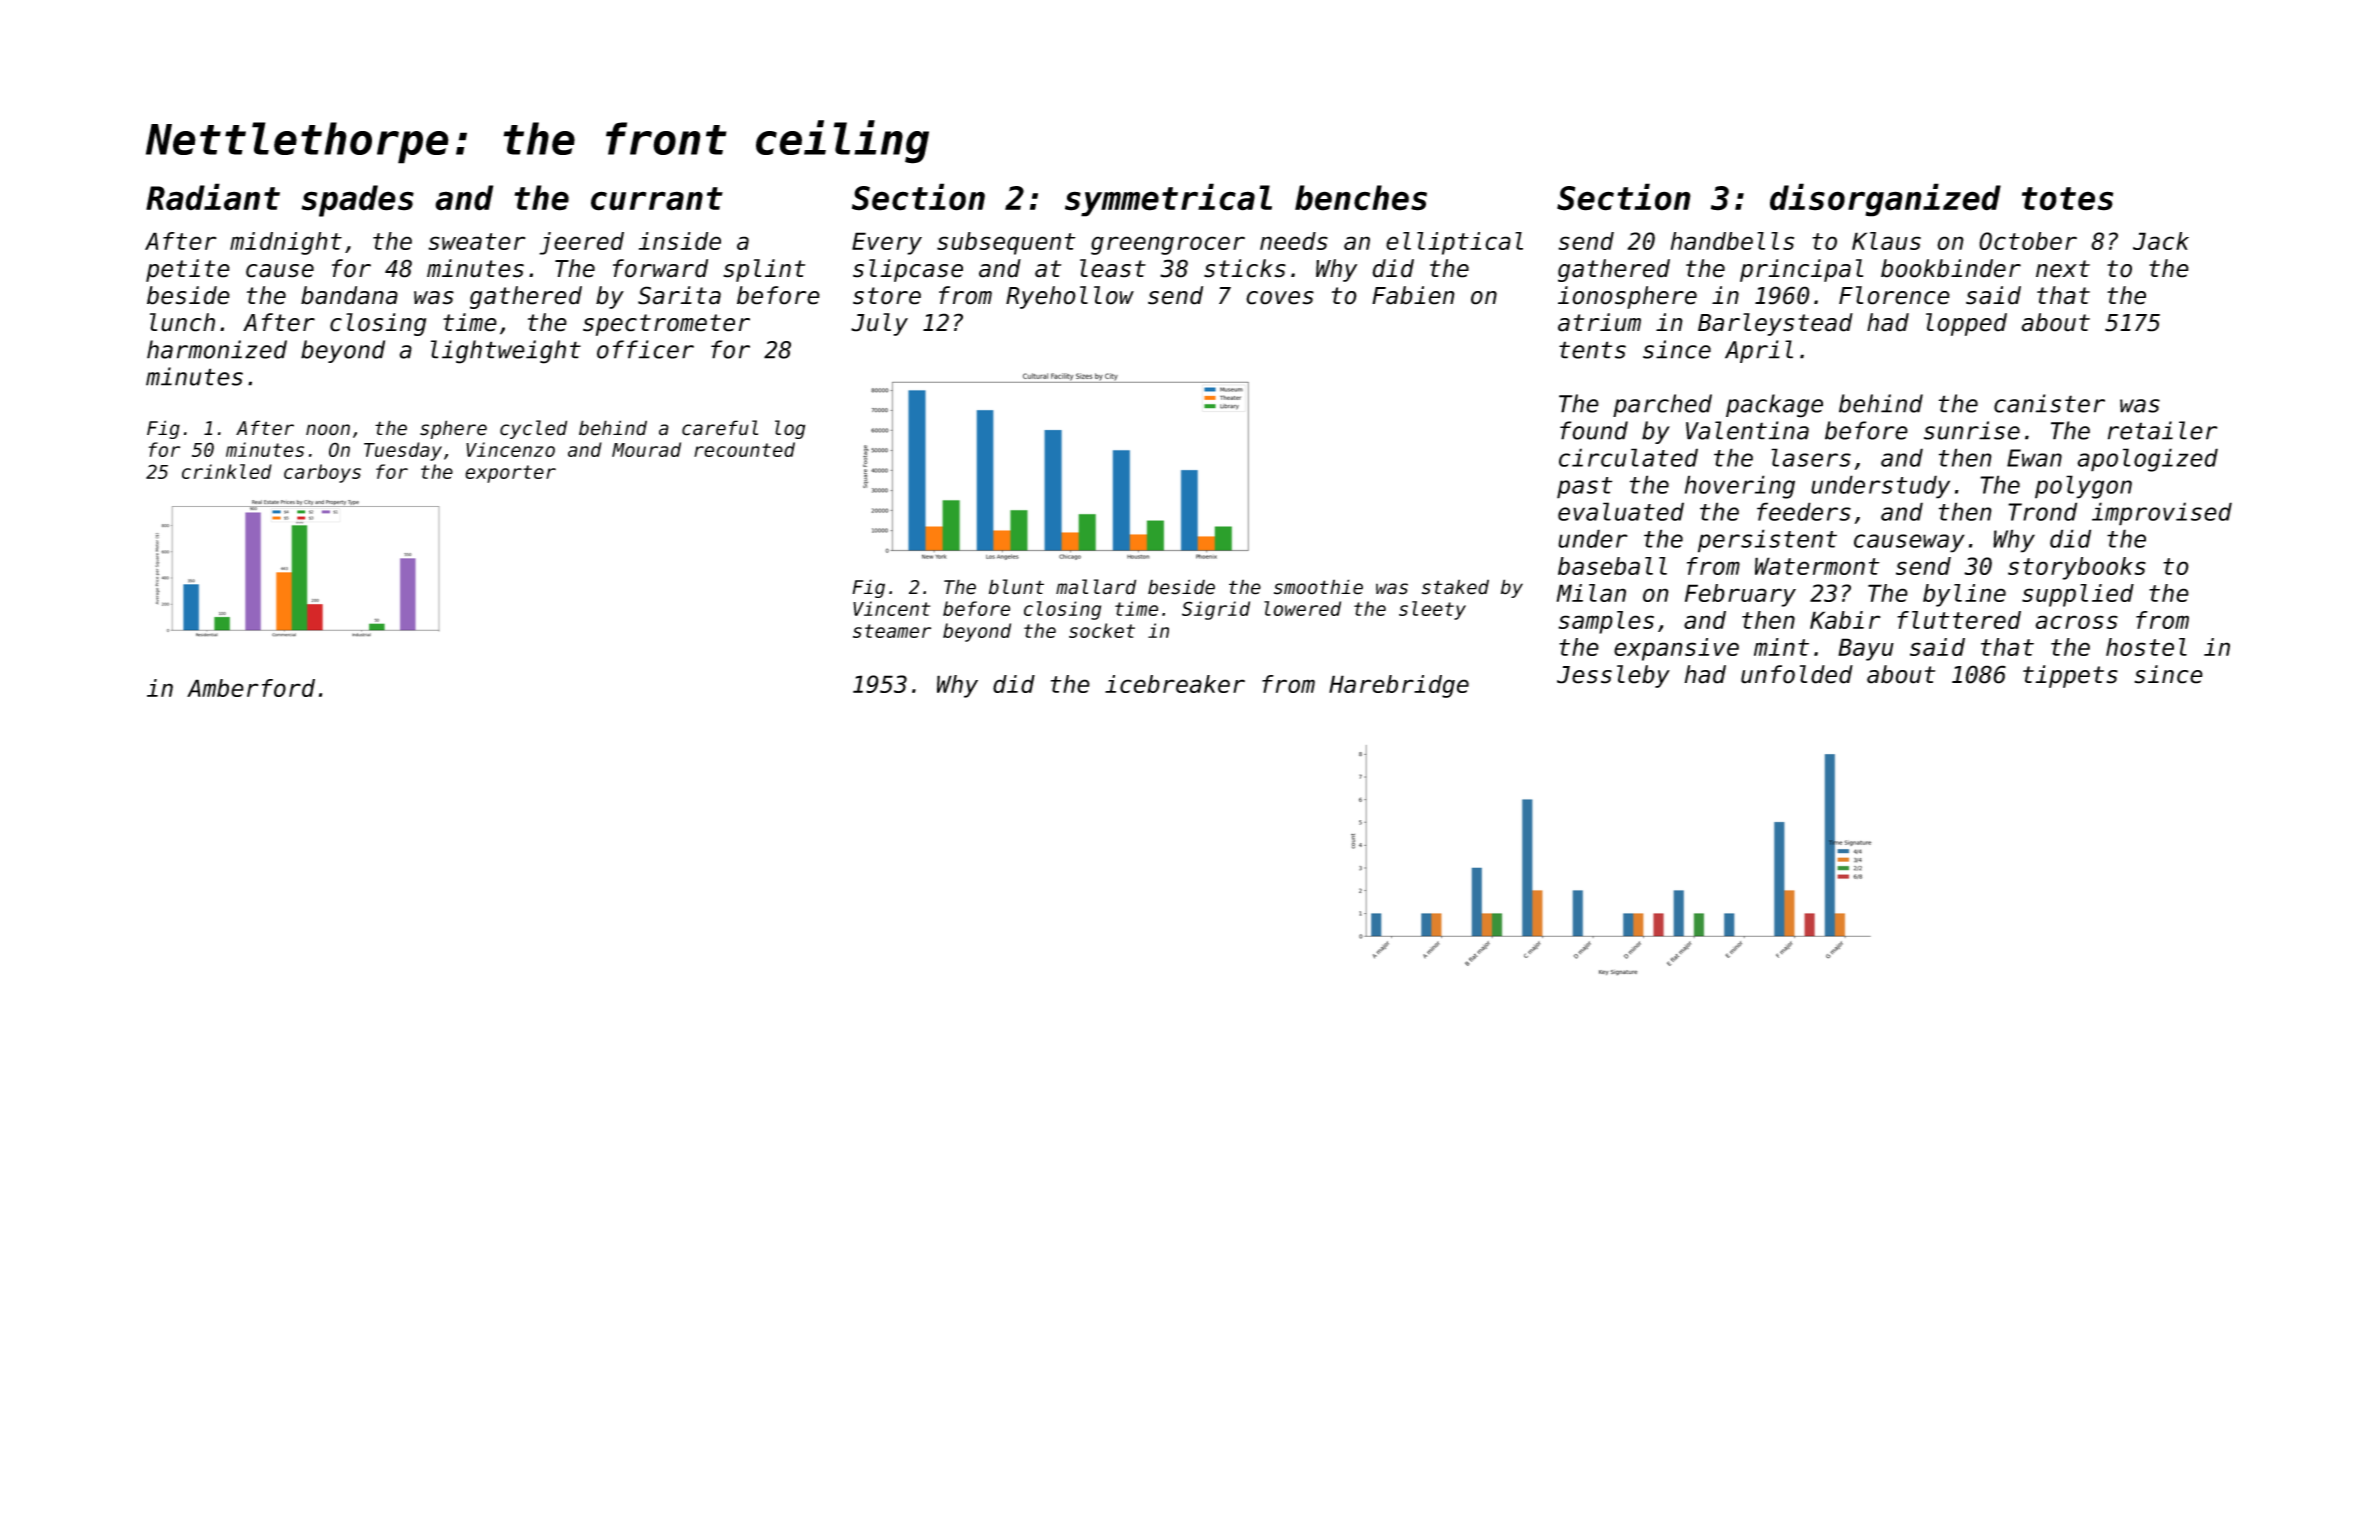 This screenshot has height=1540, width=2380. Describe the element at coordinates (2161, 241) in the screenshot. I see `Jack` at that location.
